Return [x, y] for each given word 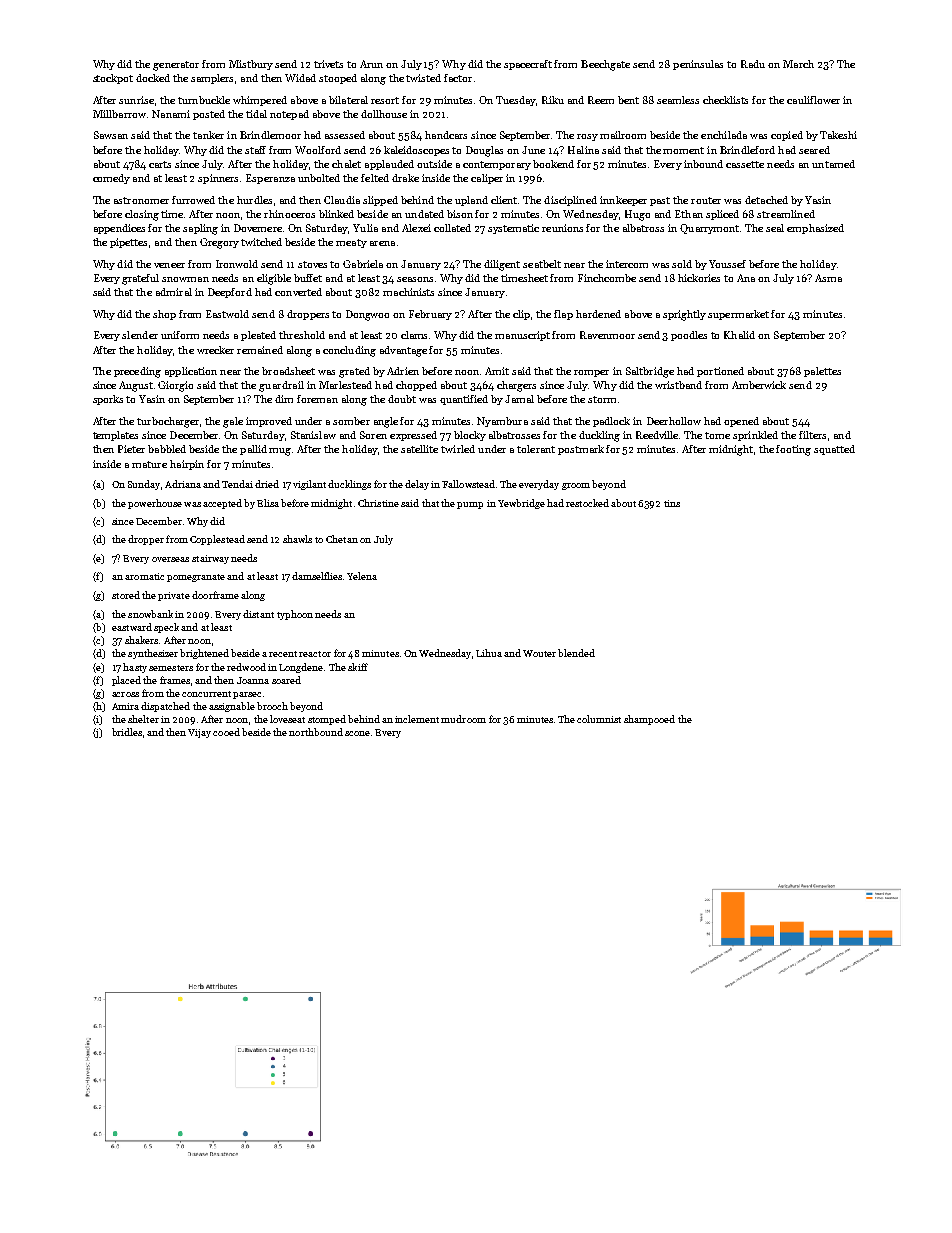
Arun [371, 64]
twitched [261, 242]
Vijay [199, 733]
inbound [703, 164]
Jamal [519, 399]
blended [576, 653]
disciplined [570, 201]
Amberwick [759, 385]
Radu [753, 64]
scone [357, 733]
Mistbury [251, 65]
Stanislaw [313, 435]
